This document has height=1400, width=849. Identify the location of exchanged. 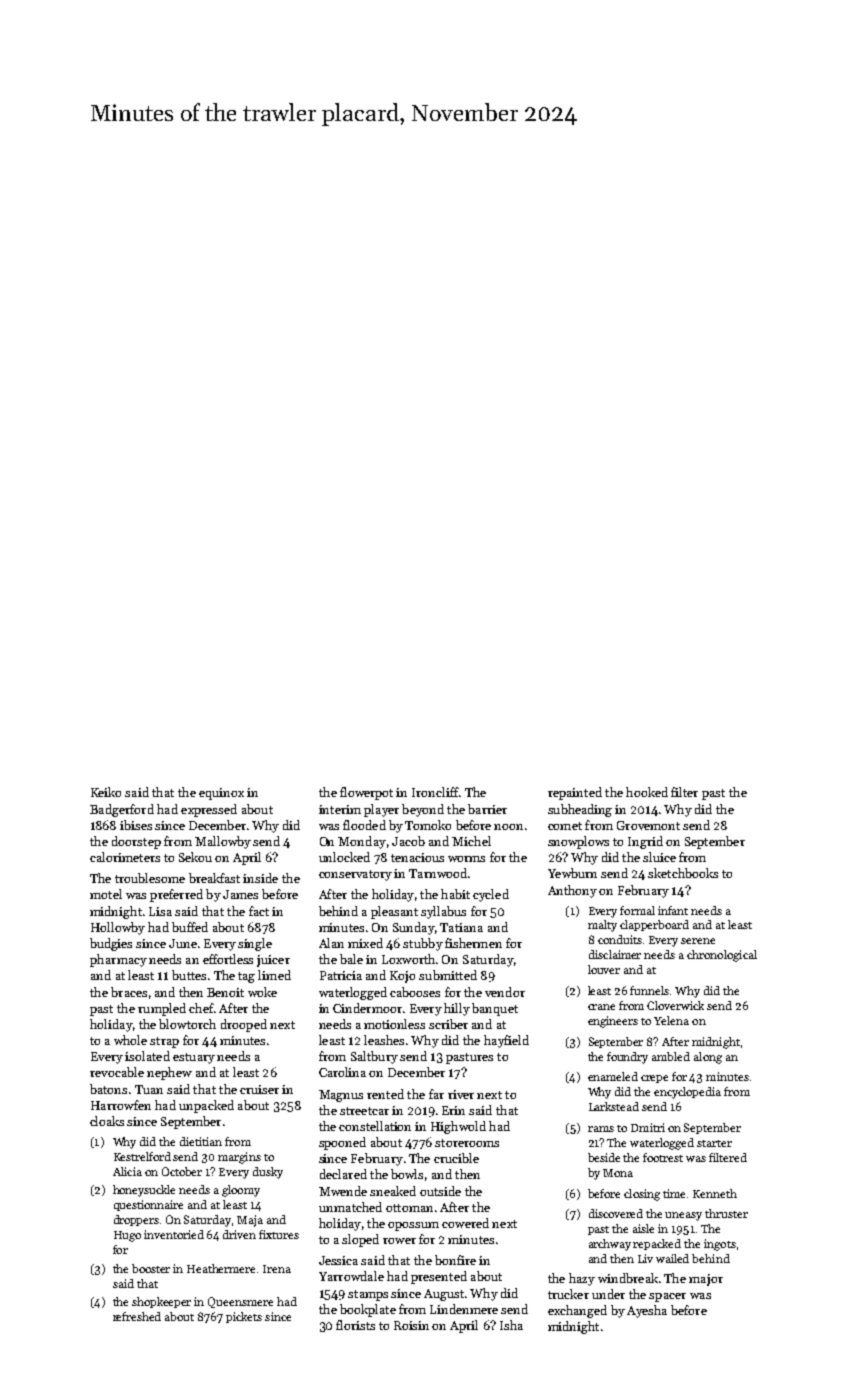
(577, 1311).
